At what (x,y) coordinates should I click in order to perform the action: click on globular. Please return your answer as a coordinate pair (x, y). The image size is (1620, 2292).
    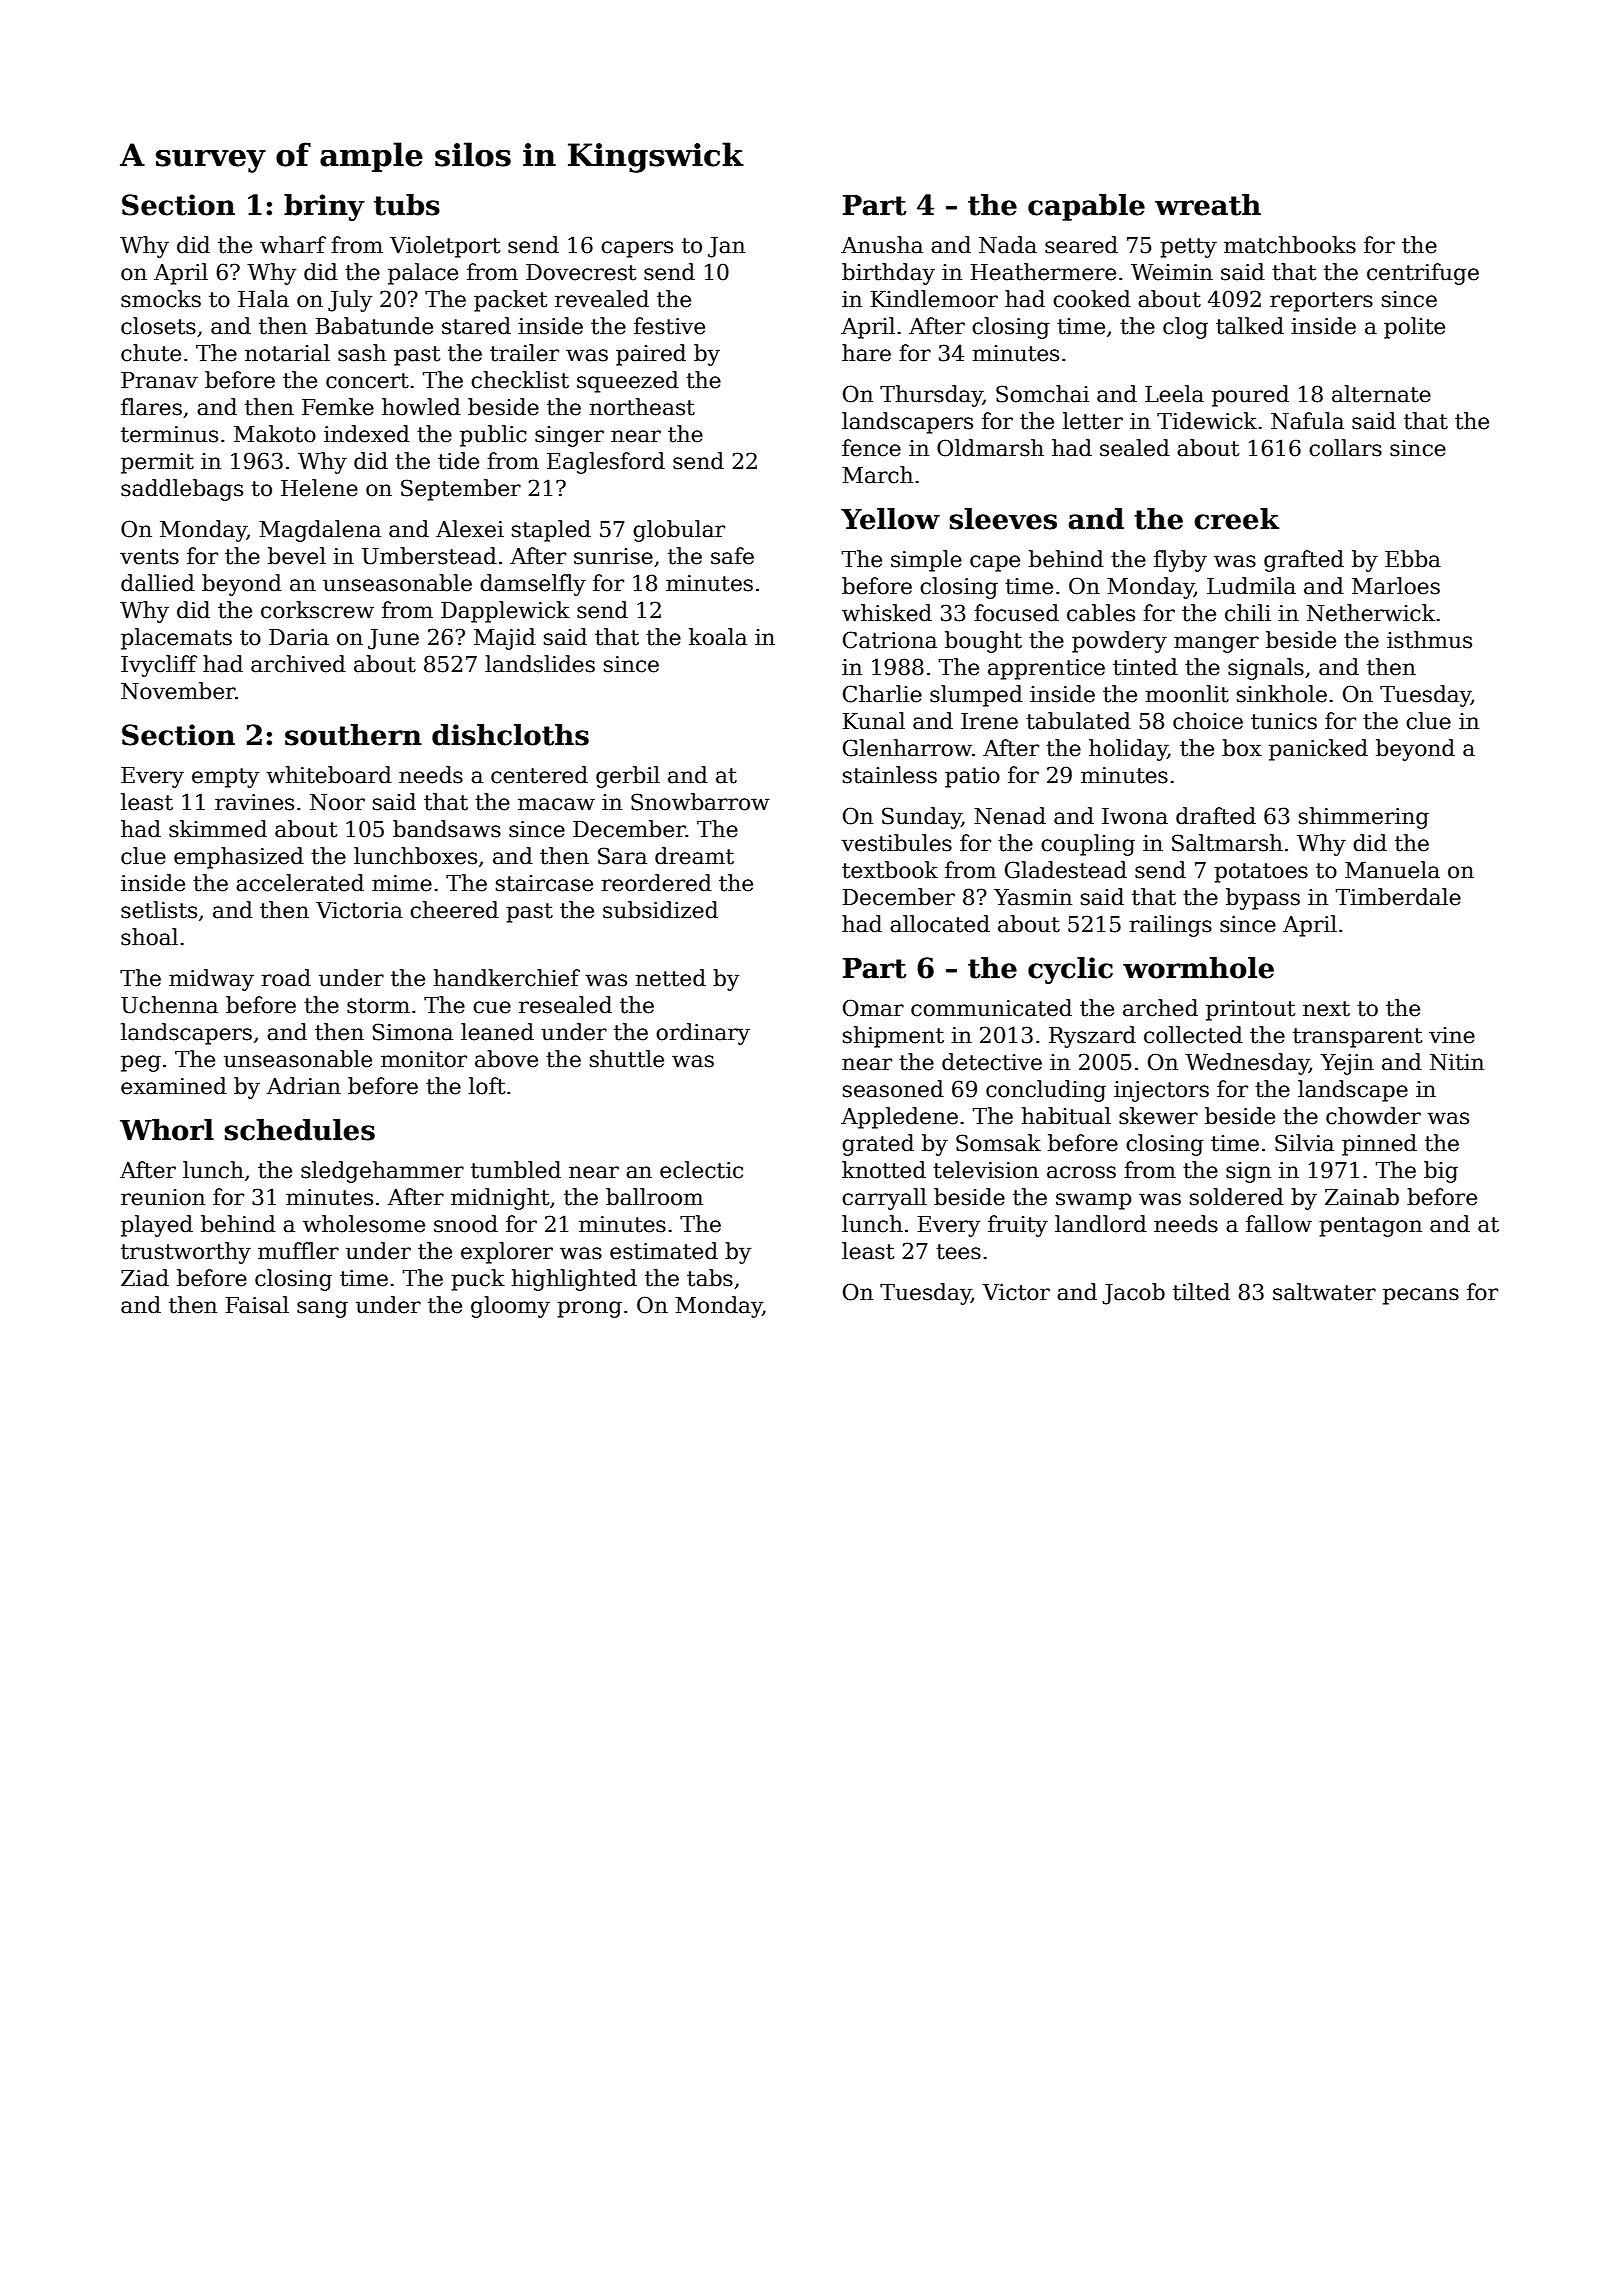
    Looking at the image, I should click on (679, 531).
